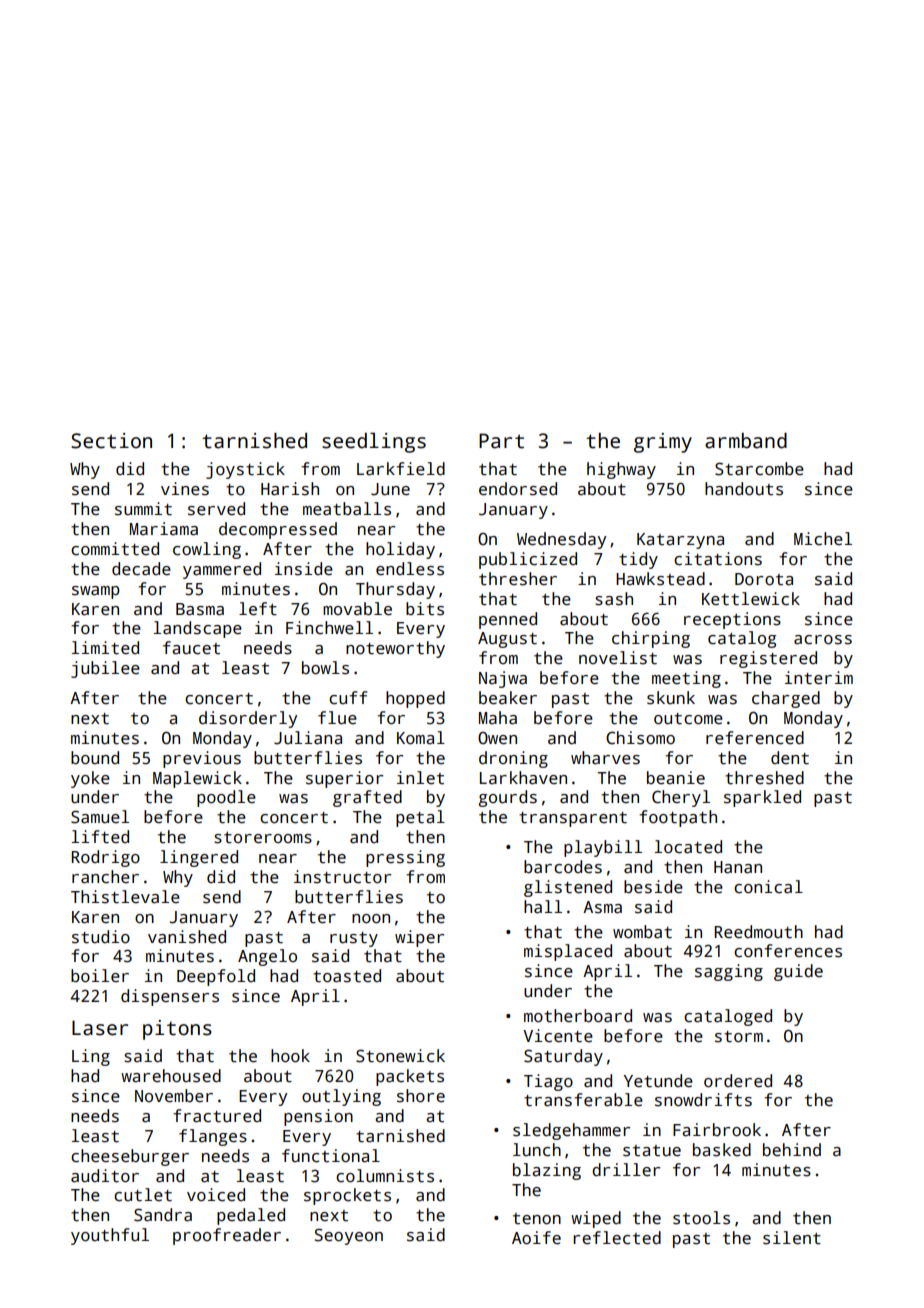  I want to click on pressing, so click(405, 858).
